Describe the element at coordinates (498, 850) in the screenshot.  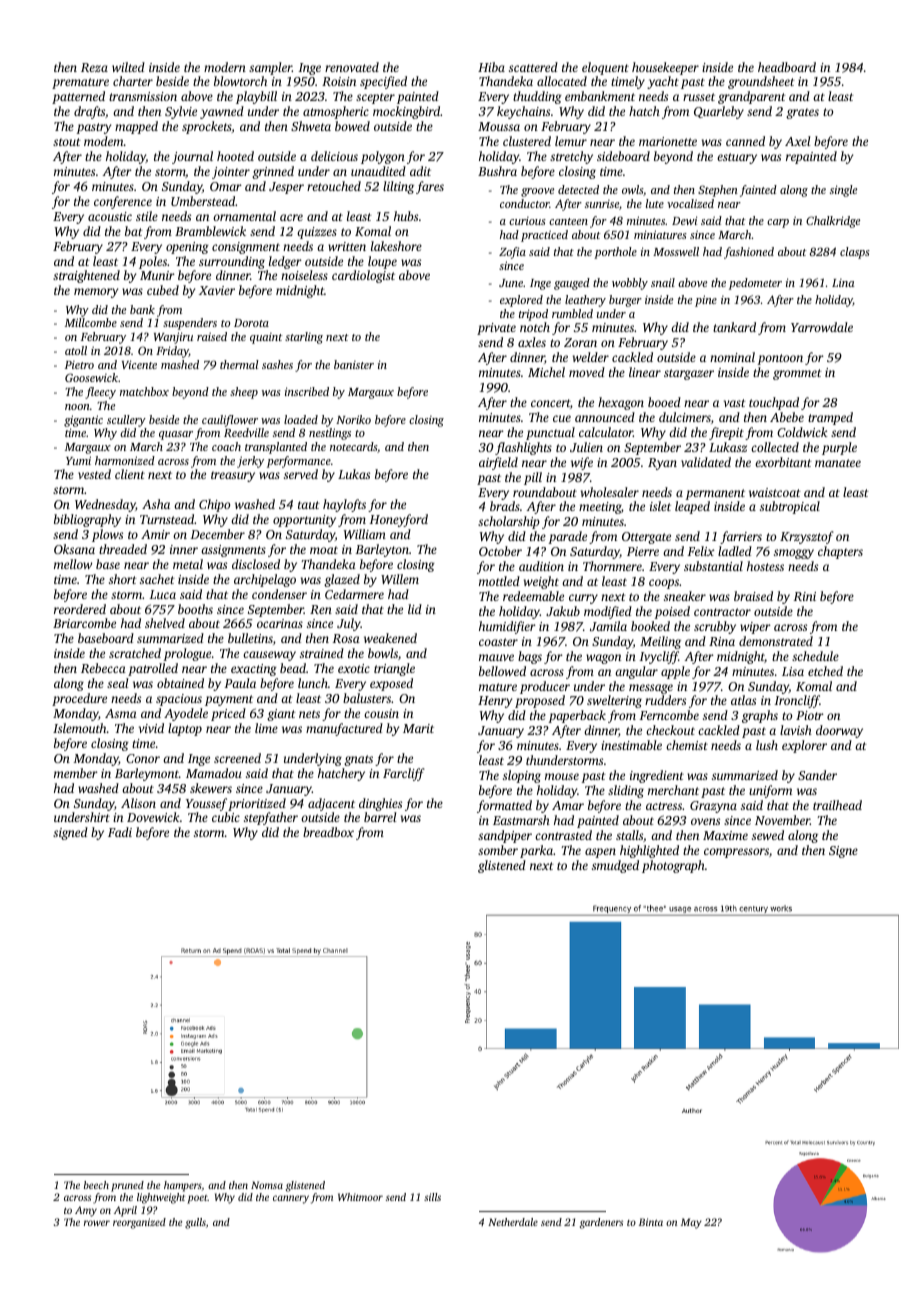
I see `somber` at that location.
